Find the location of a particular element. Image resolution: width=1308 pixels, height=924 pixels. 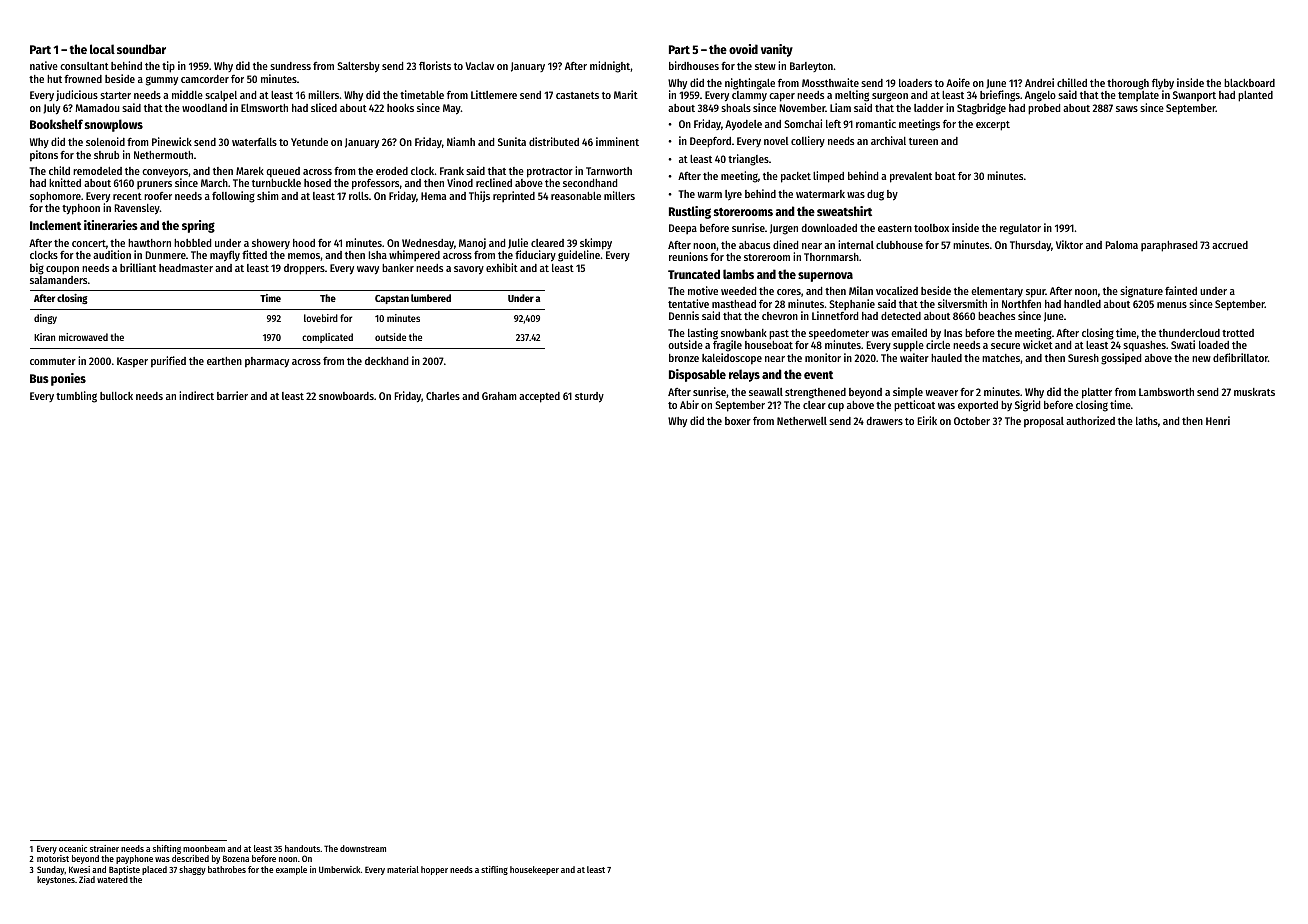

purified is located at coordinates (168, 362).
